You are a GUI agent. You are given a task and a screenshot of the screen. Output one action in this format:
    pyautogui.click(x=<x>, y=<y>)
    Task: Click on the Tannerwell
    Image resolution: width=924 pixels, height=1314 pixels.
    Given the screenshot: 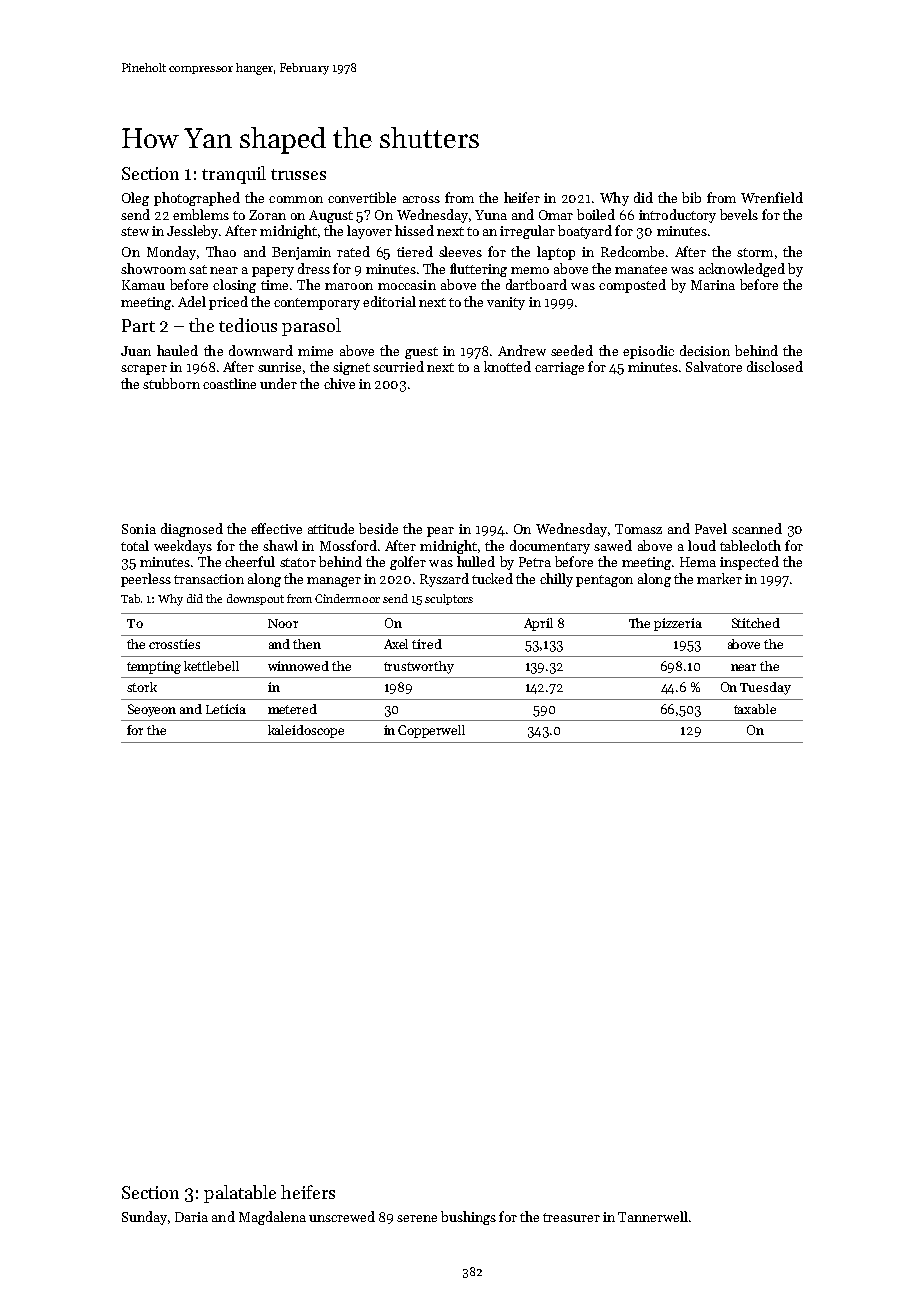 What is the action you would take?
    pyautogui.click(x=653, y=1216)
